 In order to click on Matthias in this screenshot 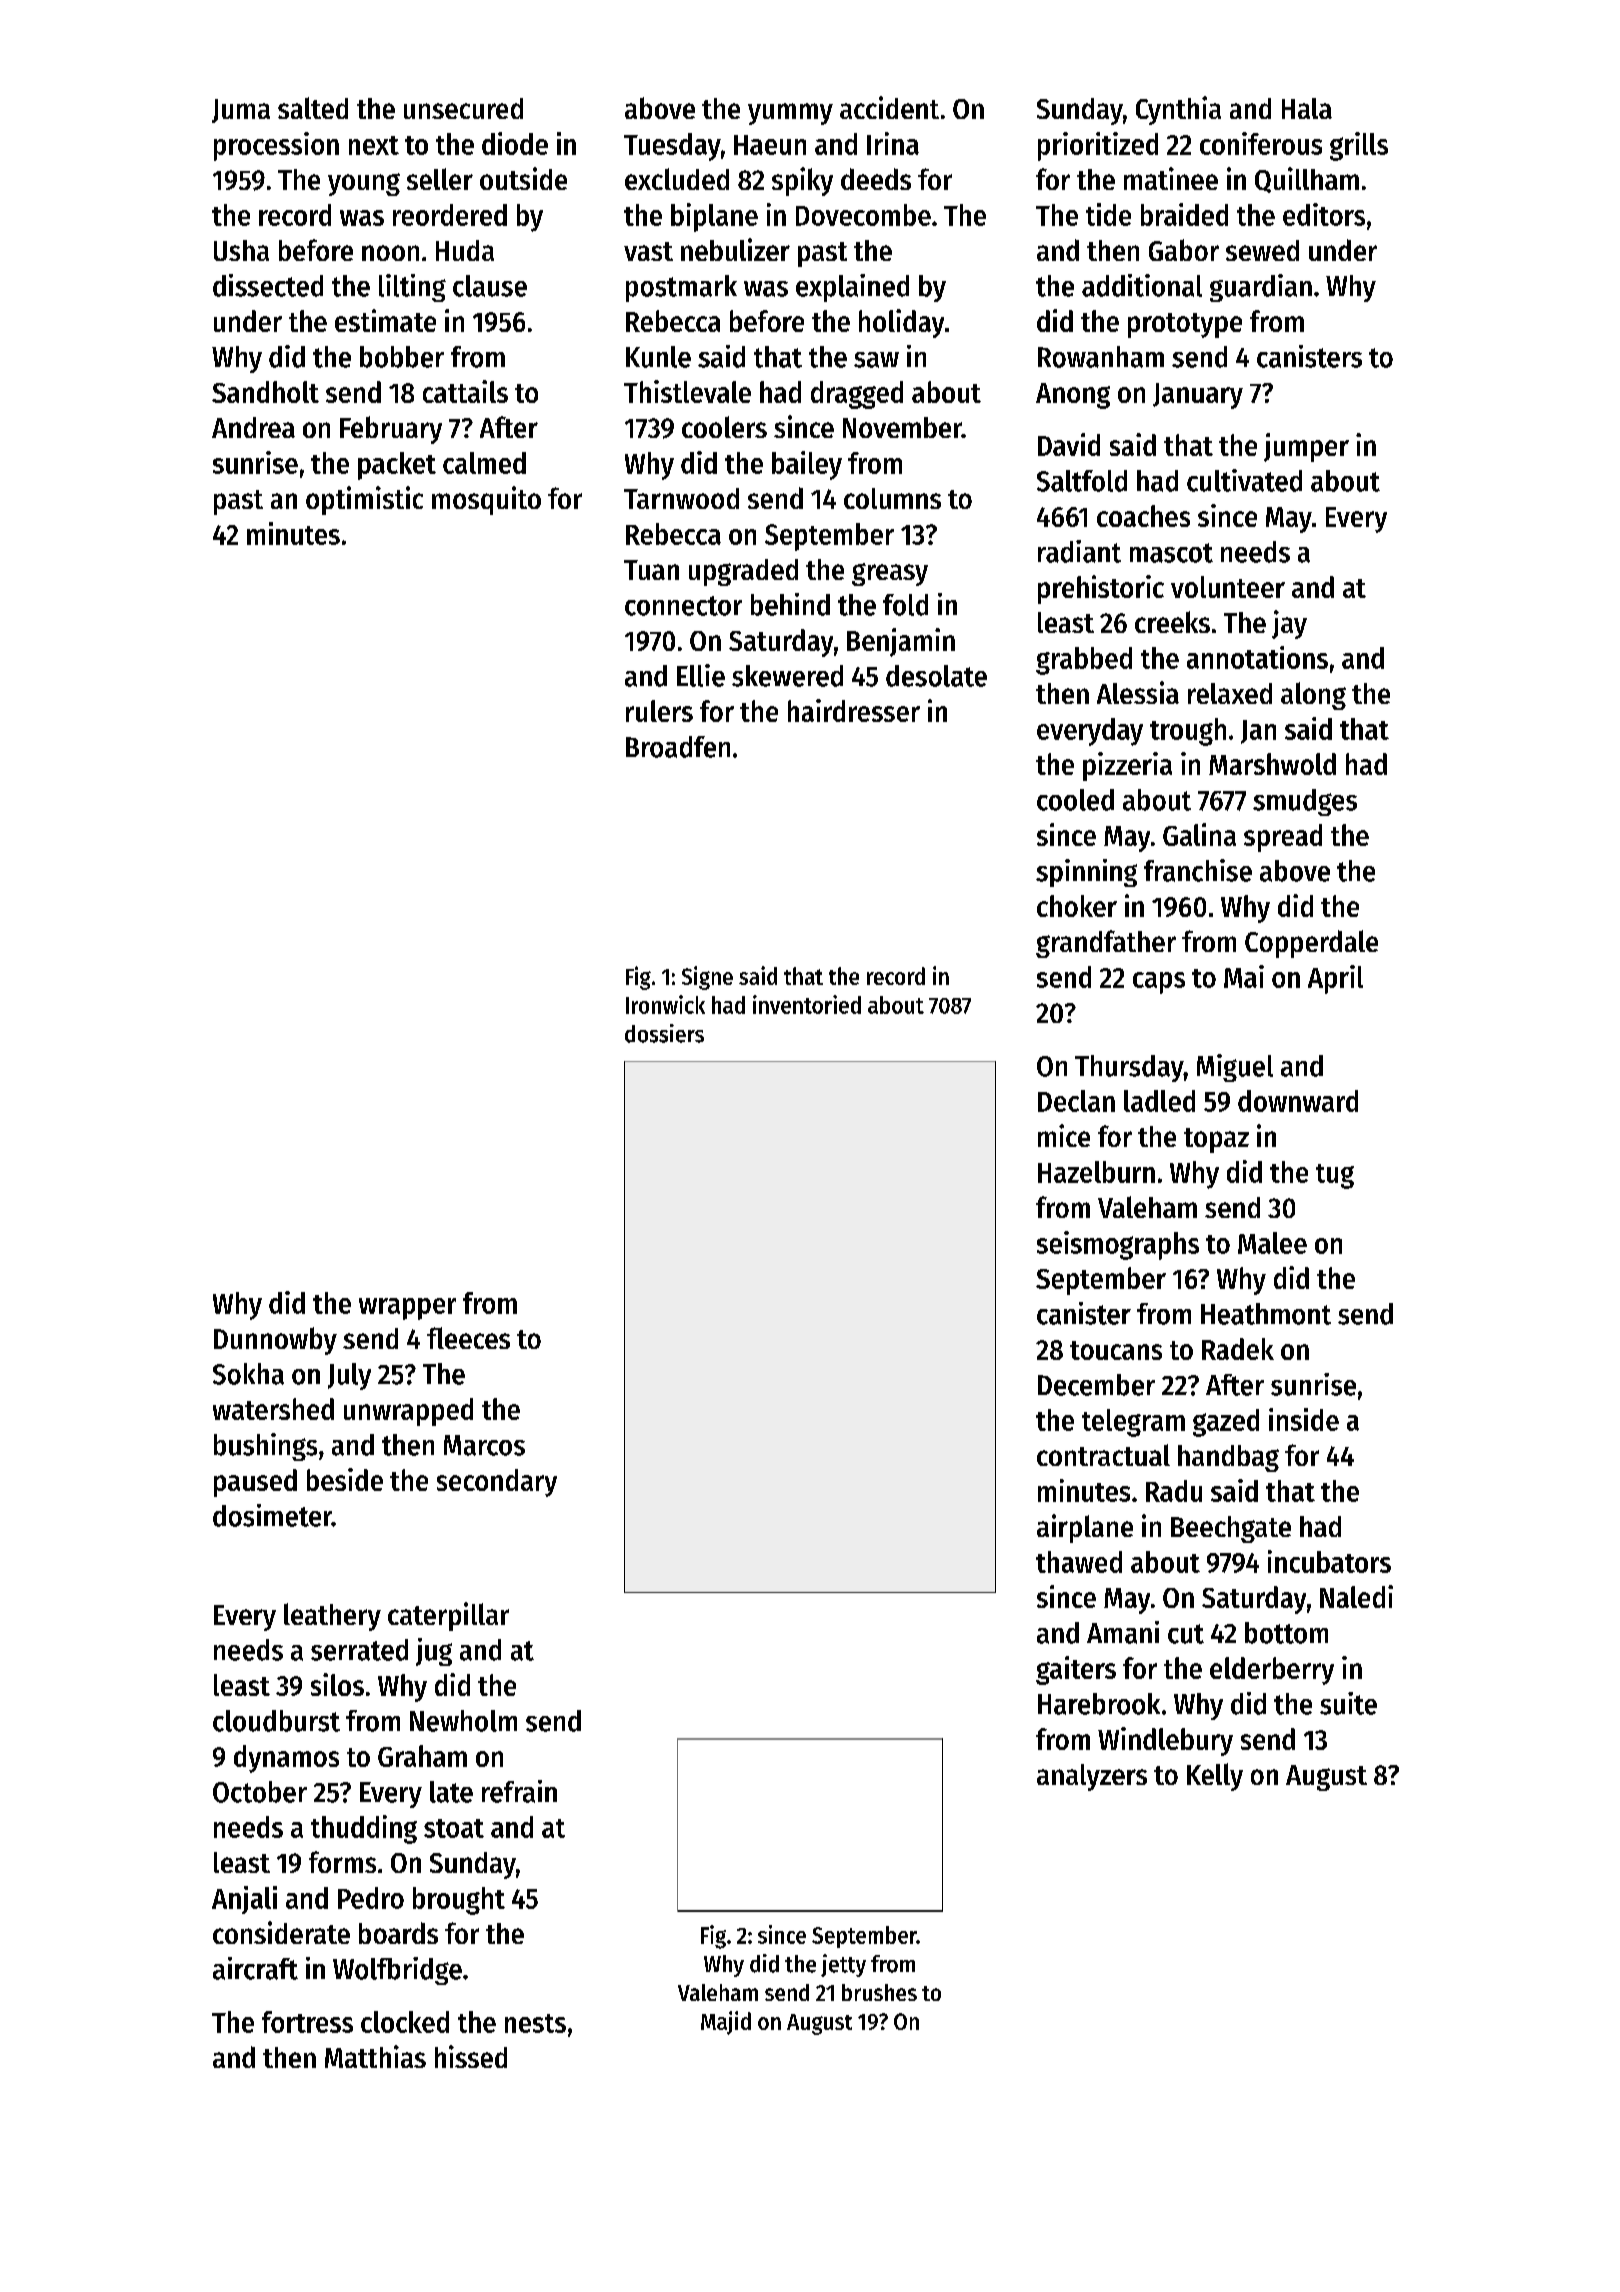, I will do `click(375, 2056)`.
